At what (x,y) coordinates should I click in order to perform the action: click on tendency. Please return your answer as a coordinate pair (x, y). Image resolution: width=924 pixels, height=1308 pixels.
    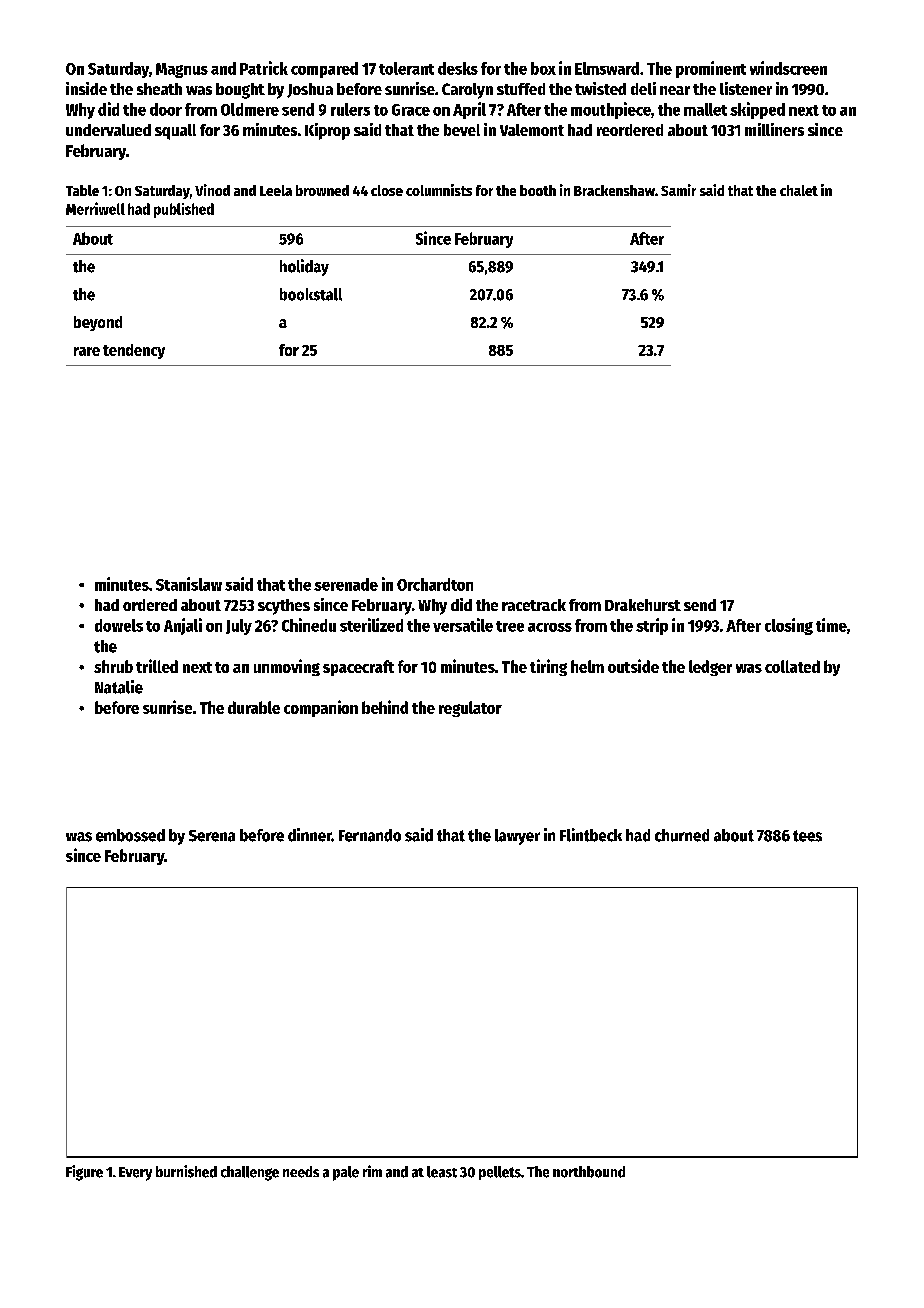
    Looking at the image, I should click on (134, 351).
